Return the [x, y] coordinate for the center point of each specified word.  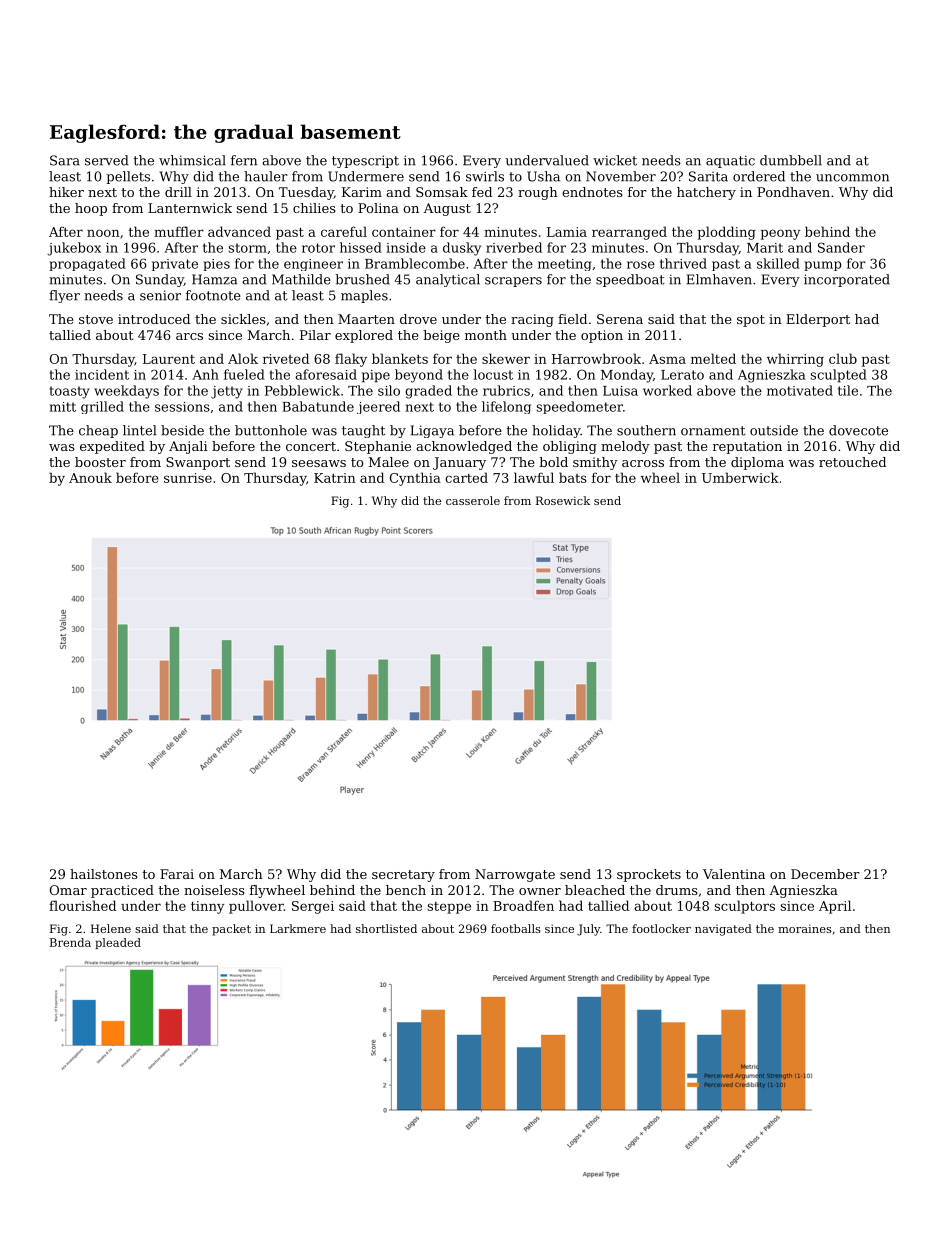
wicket [615, 160]
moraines [805, 928]
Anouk [90, 477]
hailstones [104, 874]
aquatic [730, 161]
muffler [179, 231]
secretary [403, 876]
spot [751, 321]
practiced [122, 891]
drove [418, 319]
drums [677, 890]
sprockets [649, 875]
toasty [70, 392]
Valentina [734, 874]
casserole [473, 500]
